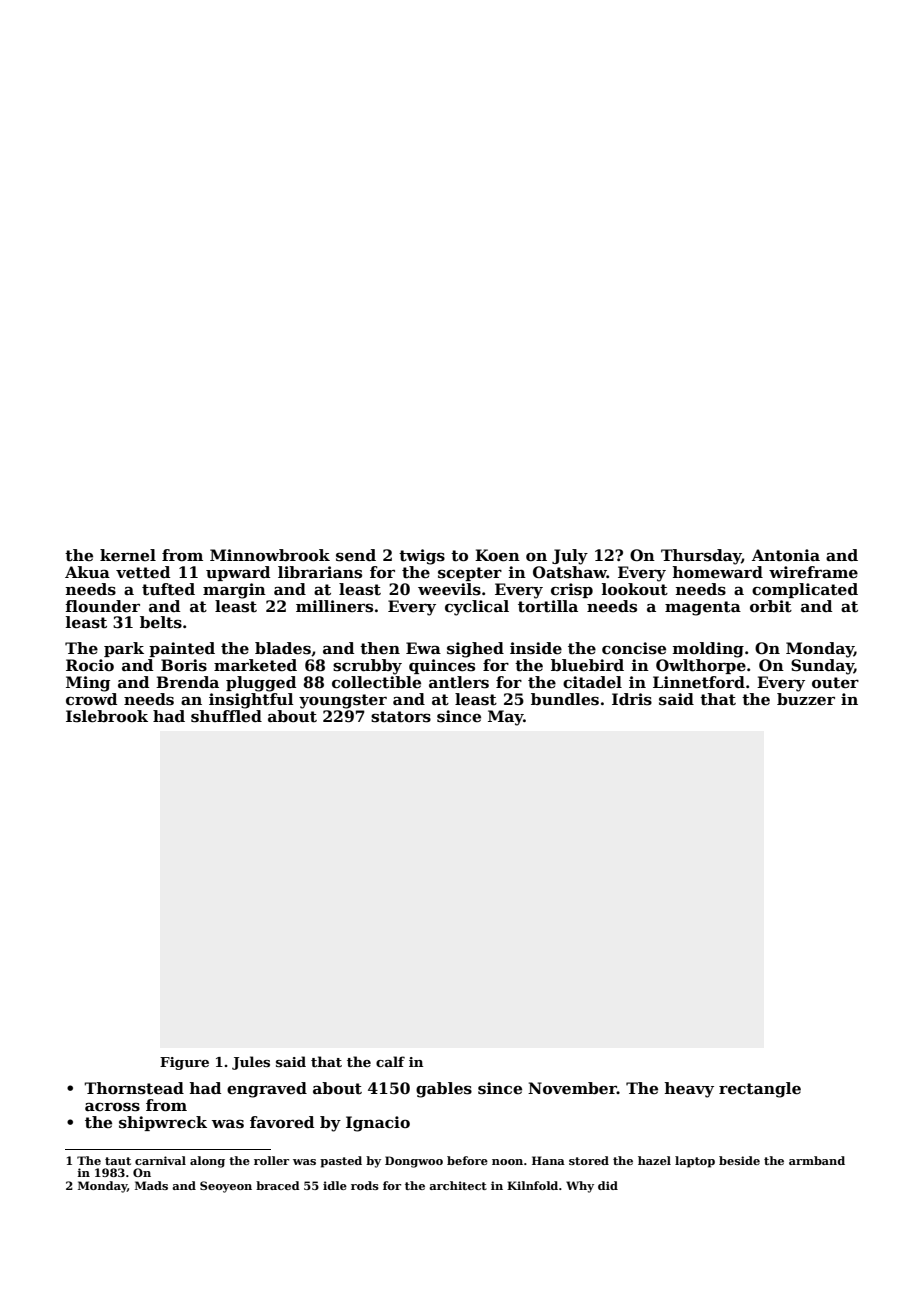  Describe the element at coordinates (107, 716) in the screenshot. I see `Islebrook` at that location.
